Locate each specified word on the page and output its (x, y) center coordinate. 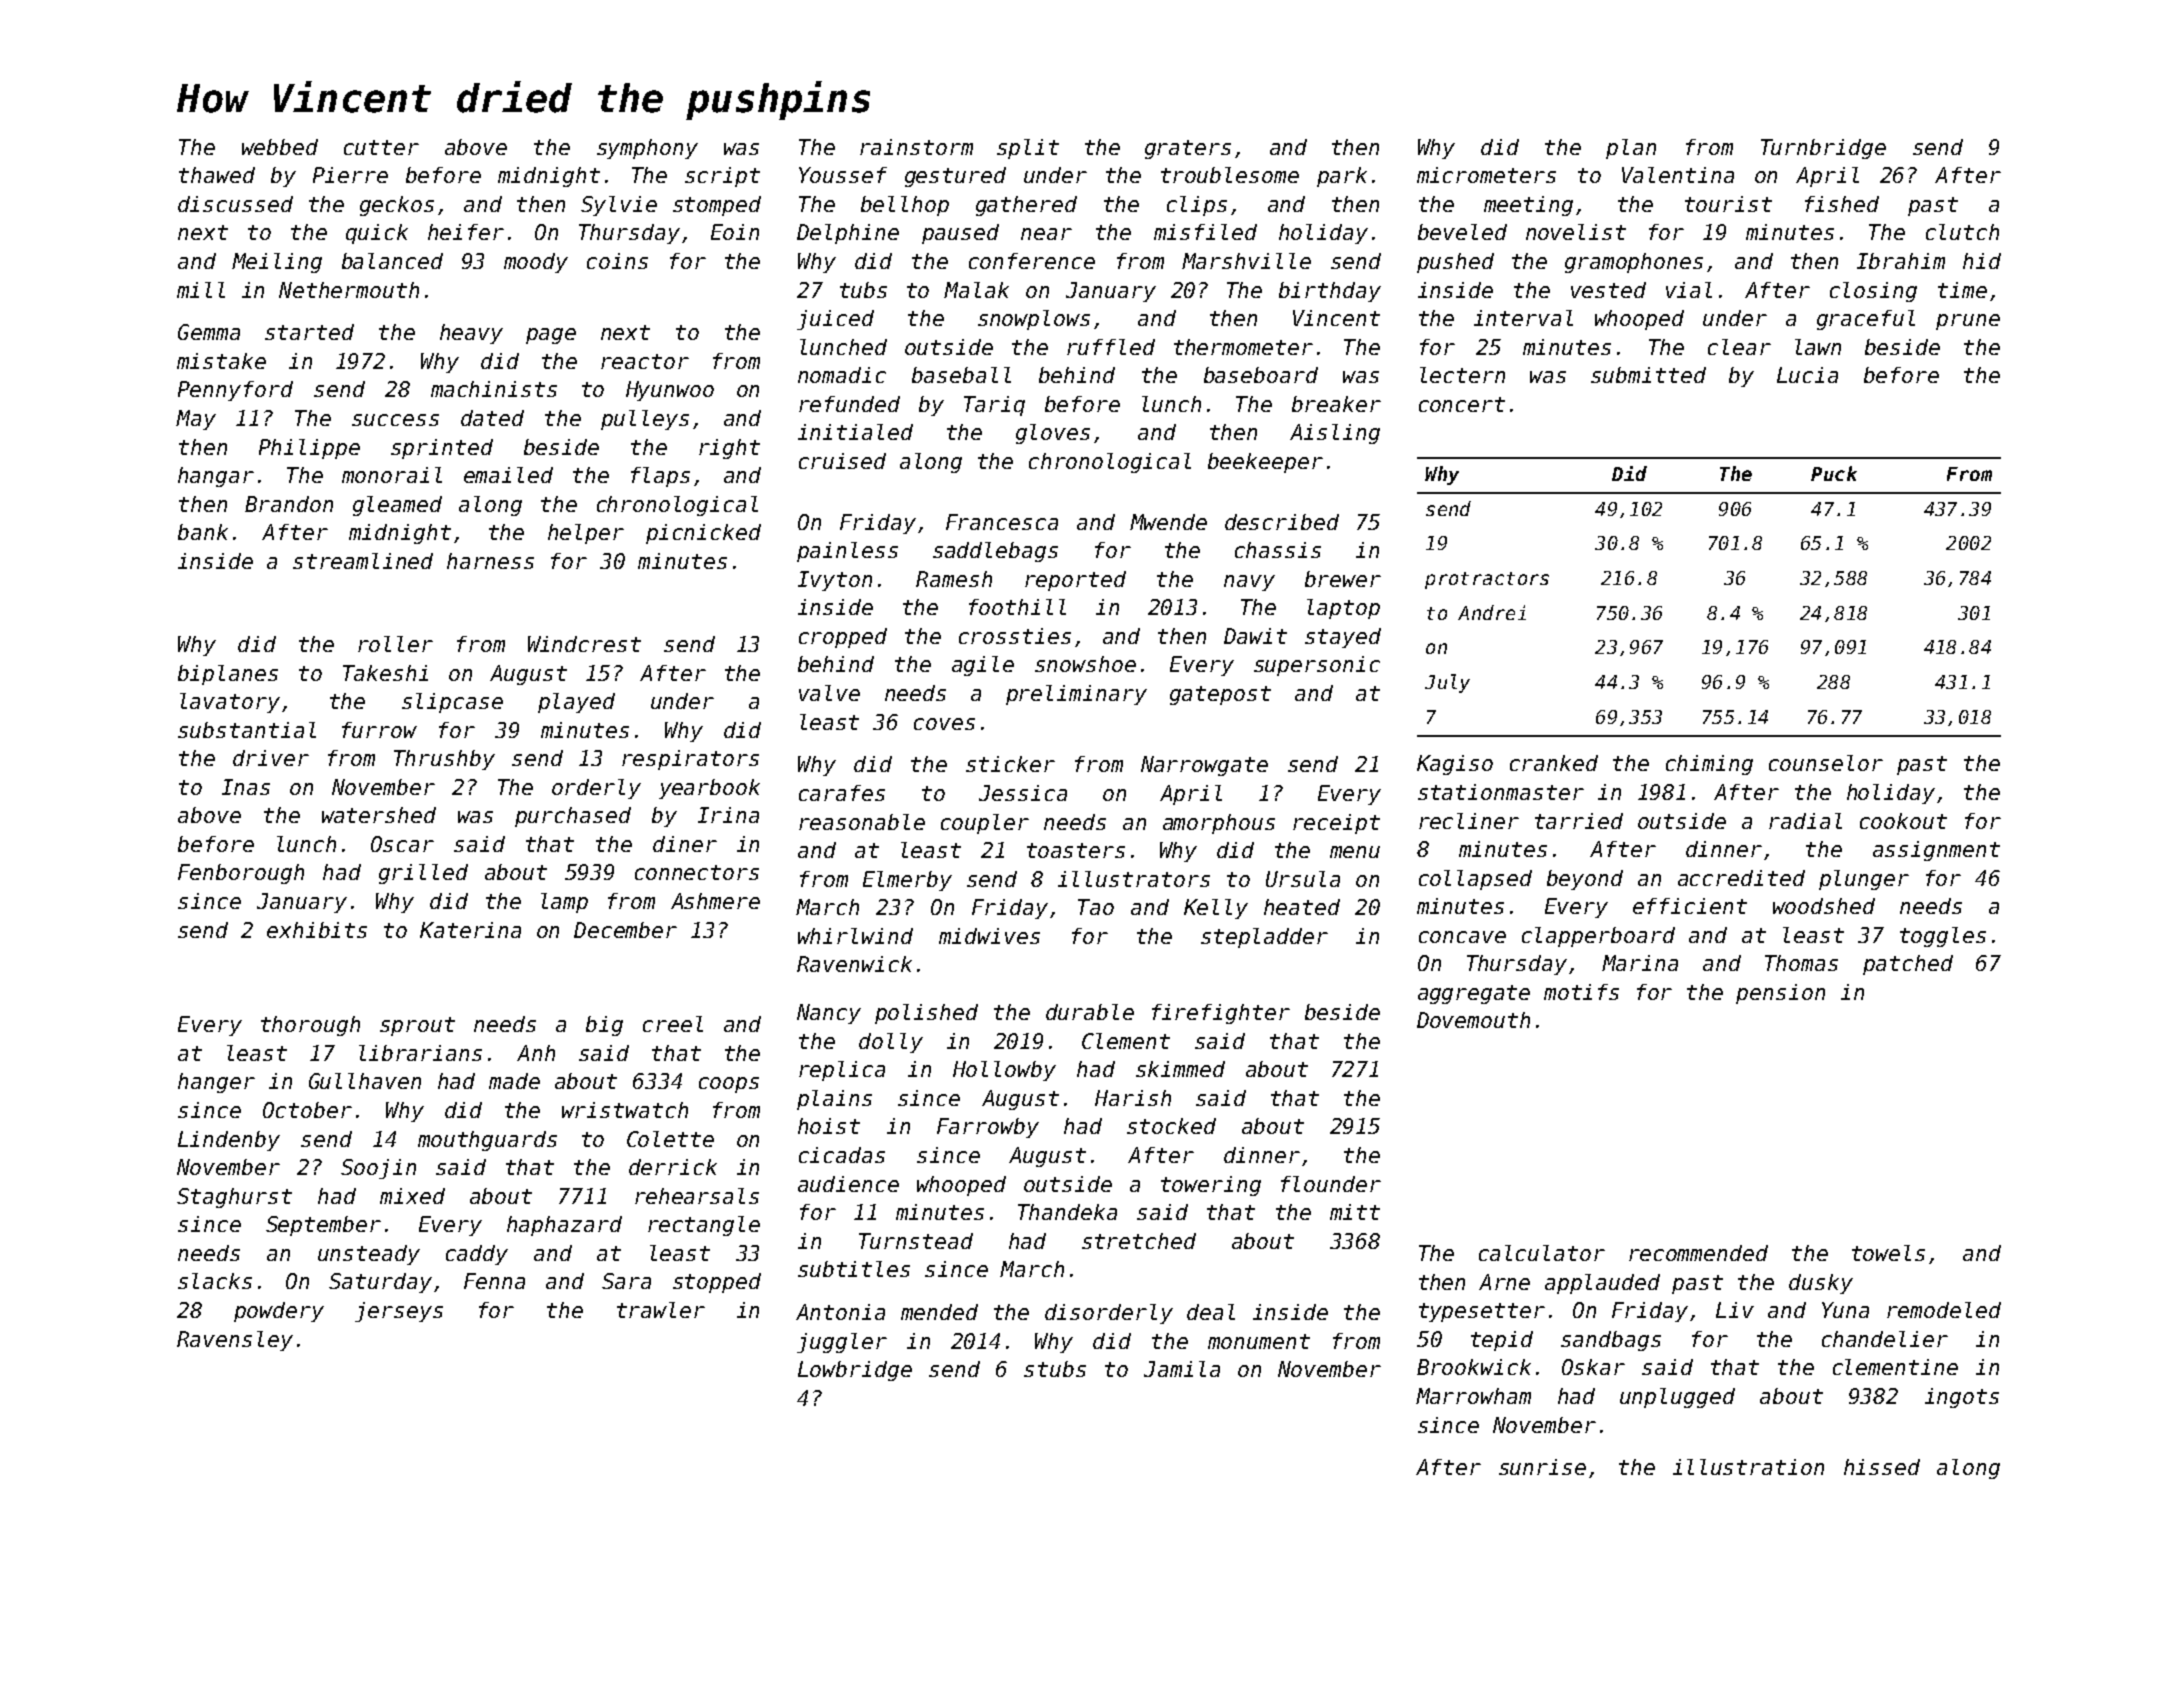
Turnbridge (1823, 149)
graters (1188, 149)
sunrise (1542, 1467)
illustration (1748, 1467)
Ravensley (235, 1341)
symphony (647, 149)
